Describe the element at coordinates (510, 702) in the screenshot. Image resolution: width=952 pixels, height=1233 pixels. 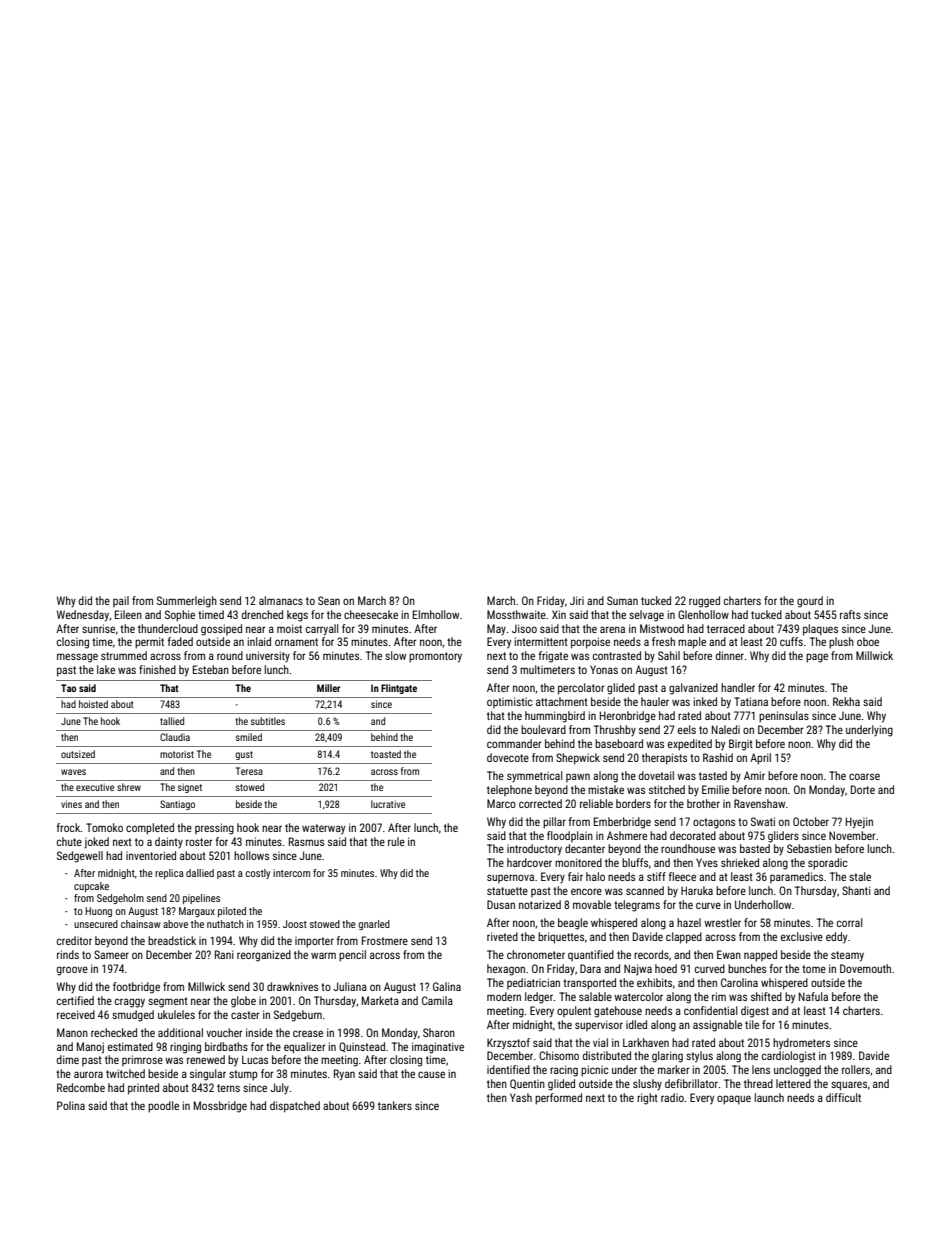
I see `optimistic` at that location.
